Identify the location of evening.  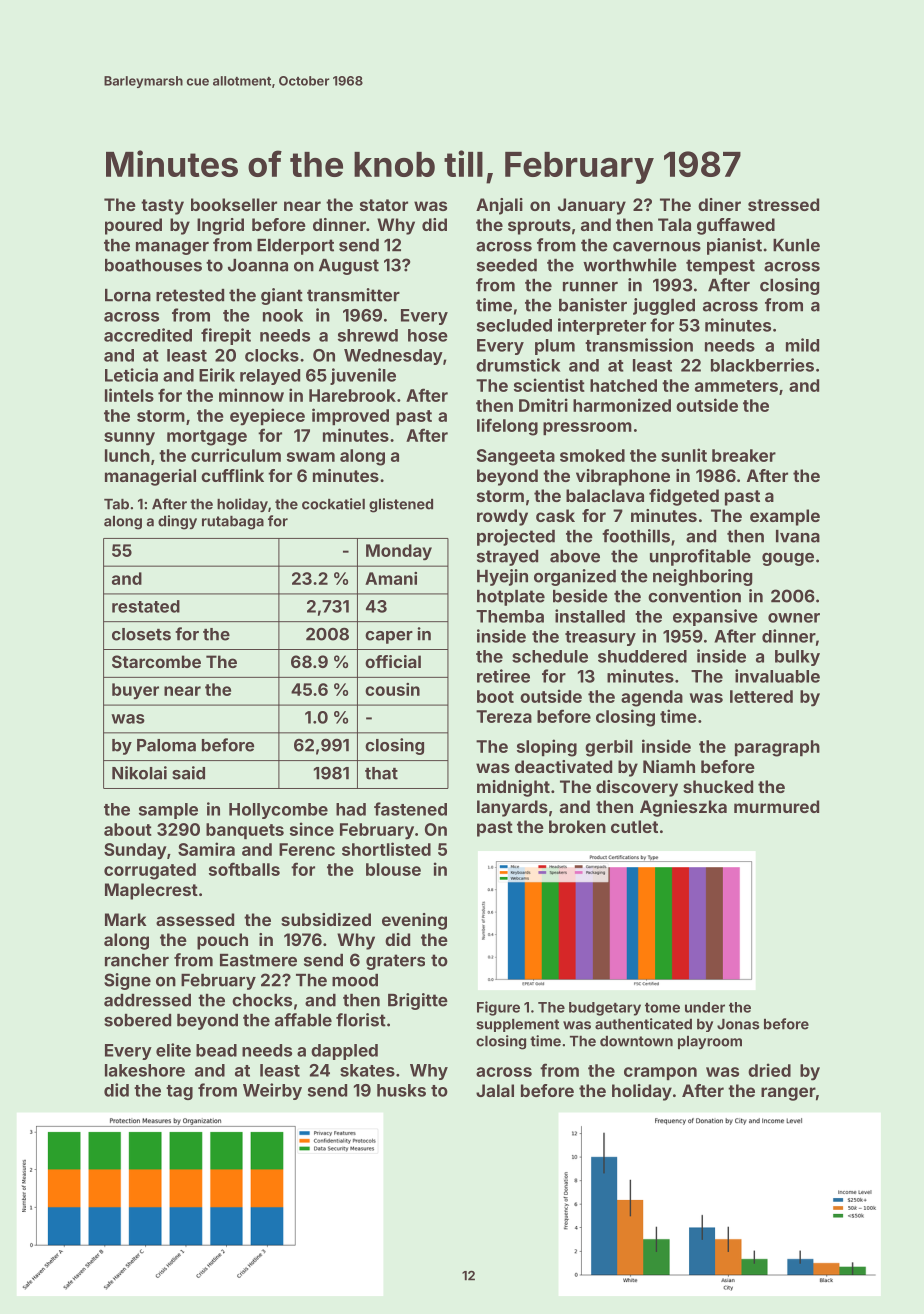
(414, 921).
